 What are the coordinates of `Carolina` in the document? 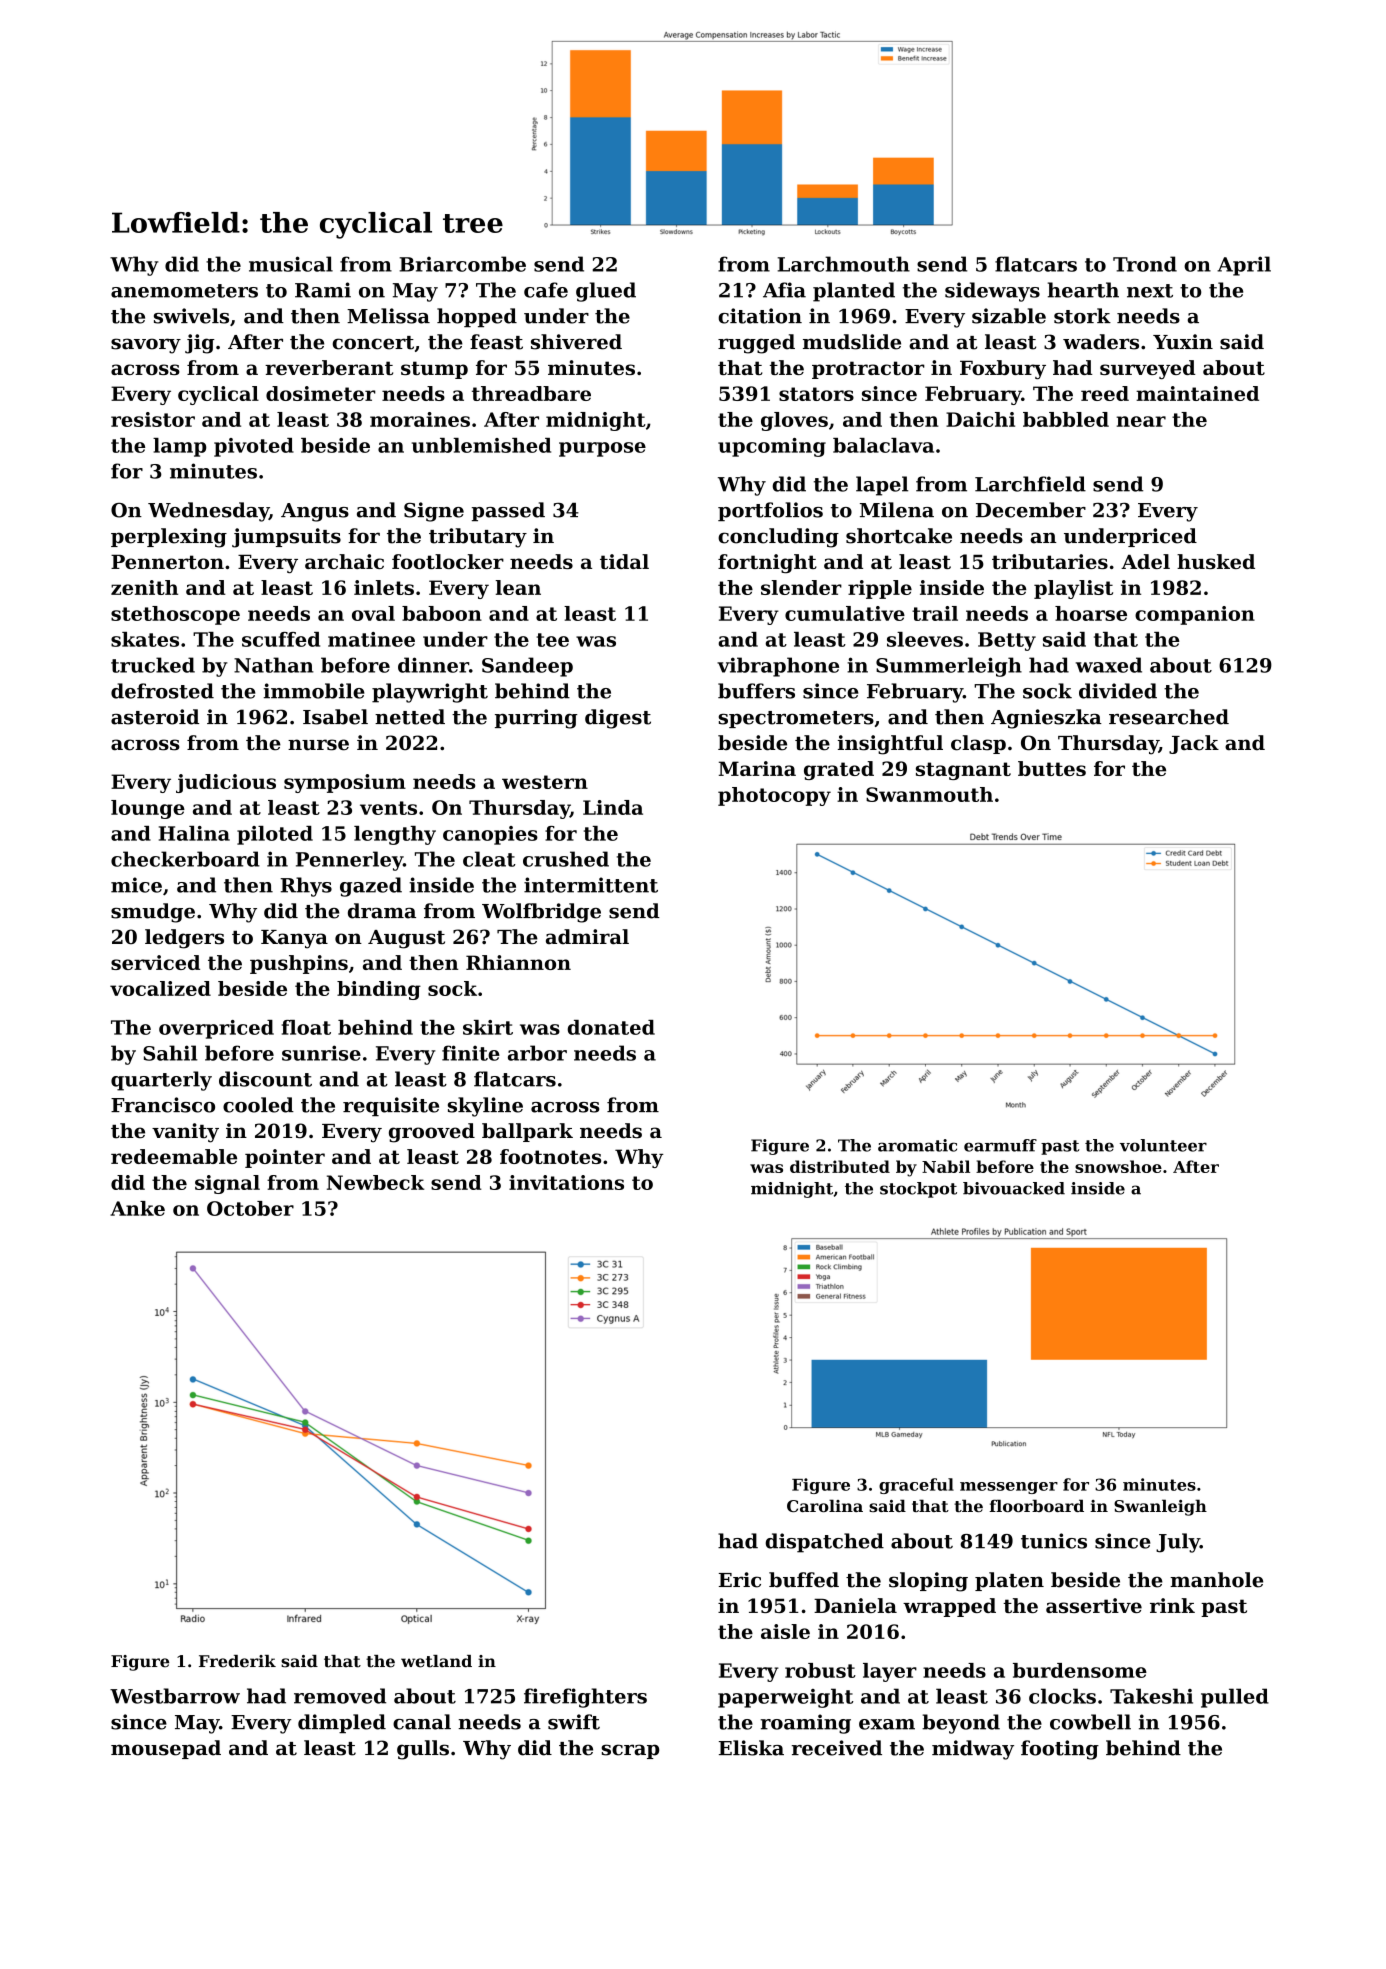 It's located at (825, 1505).
